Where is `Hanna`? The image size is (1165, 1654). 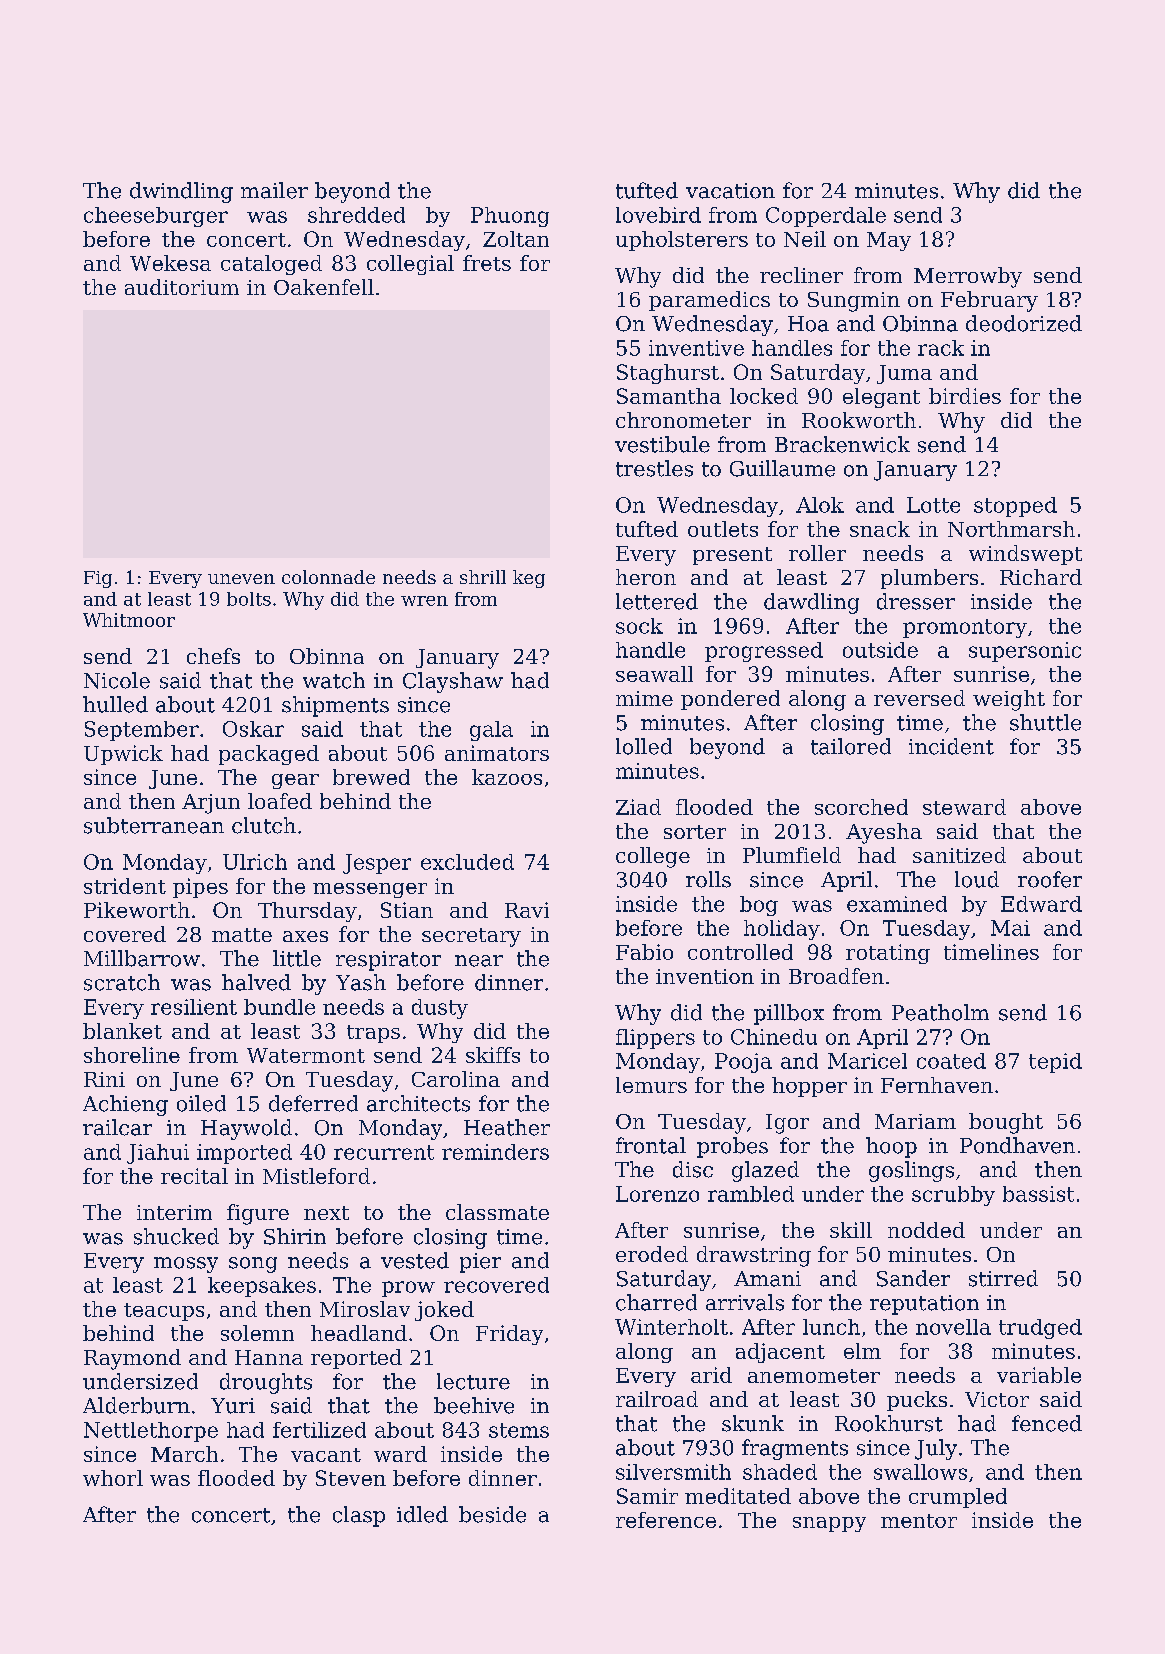
Hanna is located at coordinates (269, 1357).
